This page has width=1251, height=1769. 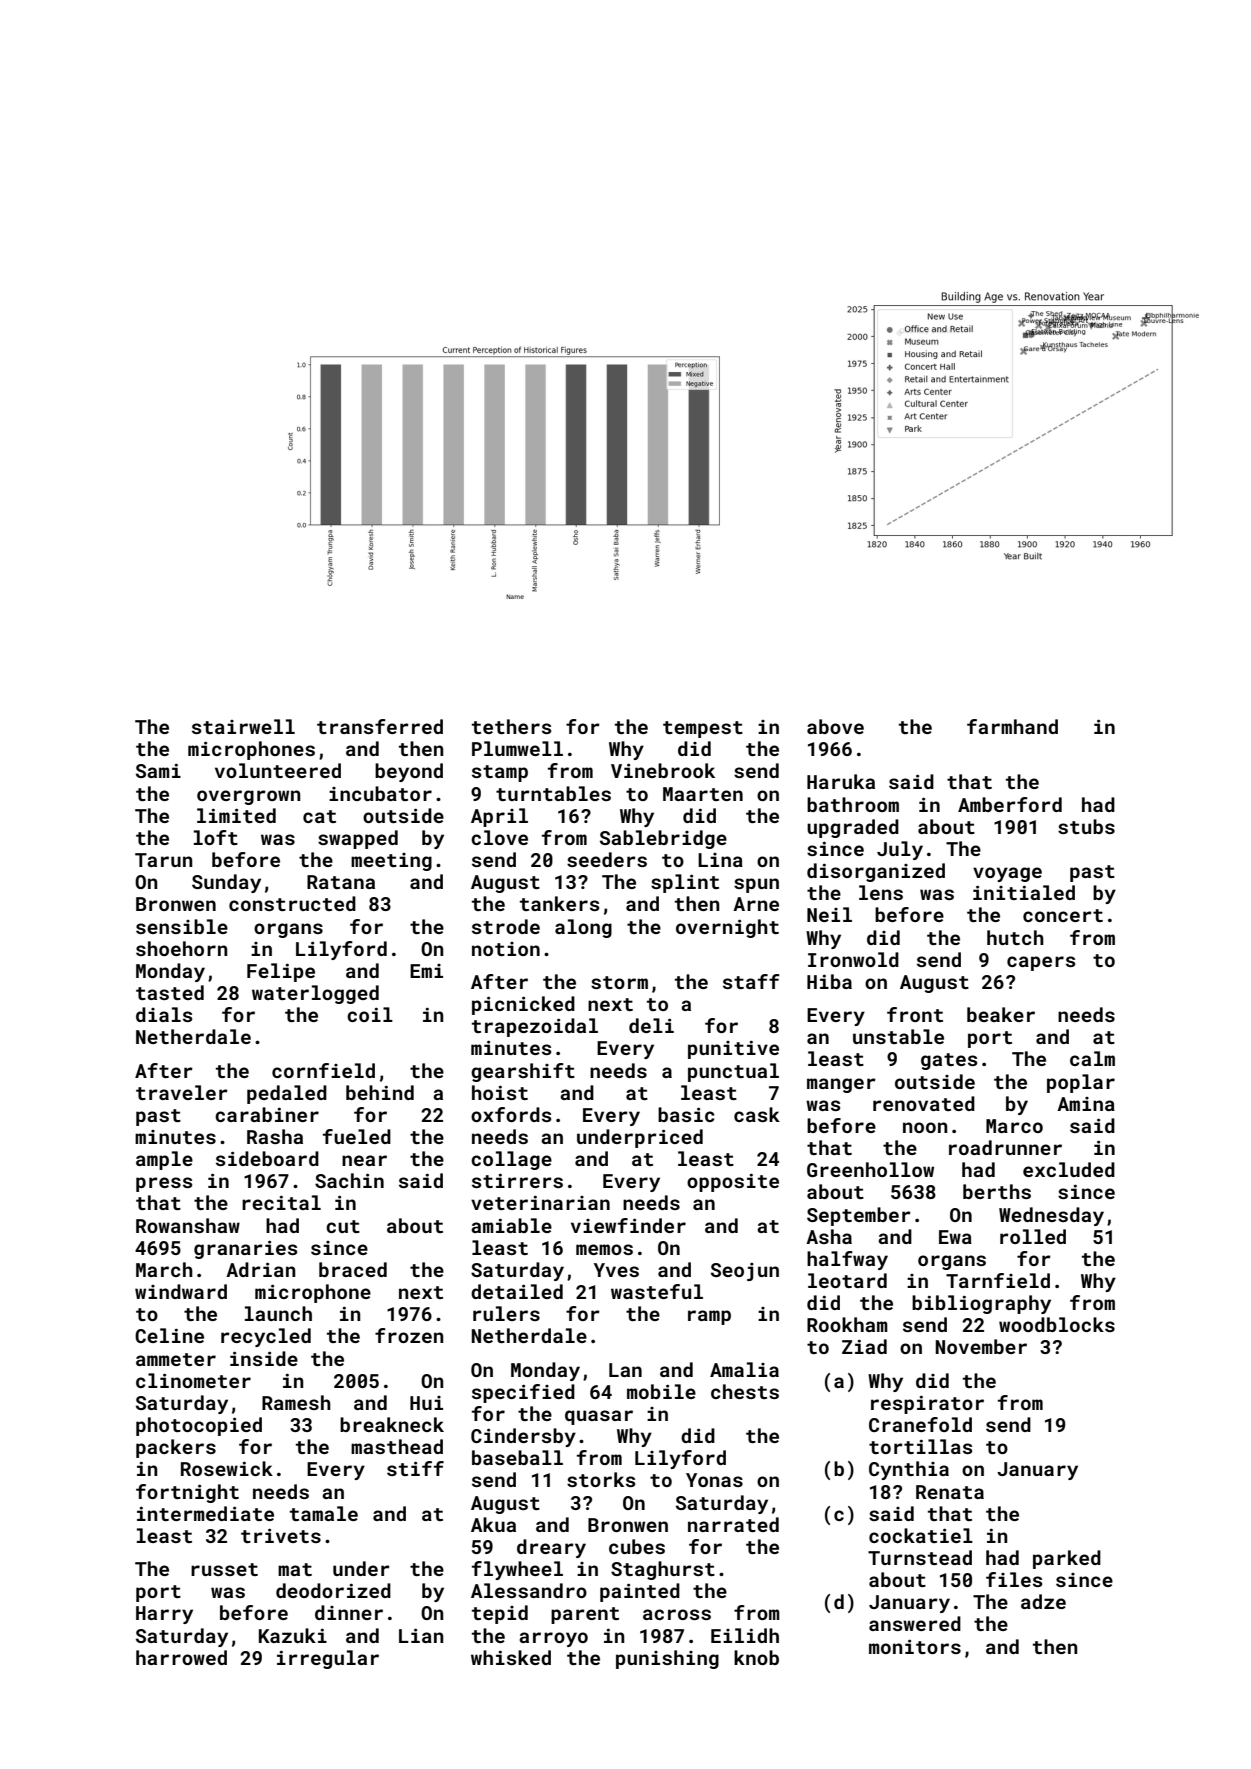 I want to click on deodorized, so click(x=333, y=1590).
